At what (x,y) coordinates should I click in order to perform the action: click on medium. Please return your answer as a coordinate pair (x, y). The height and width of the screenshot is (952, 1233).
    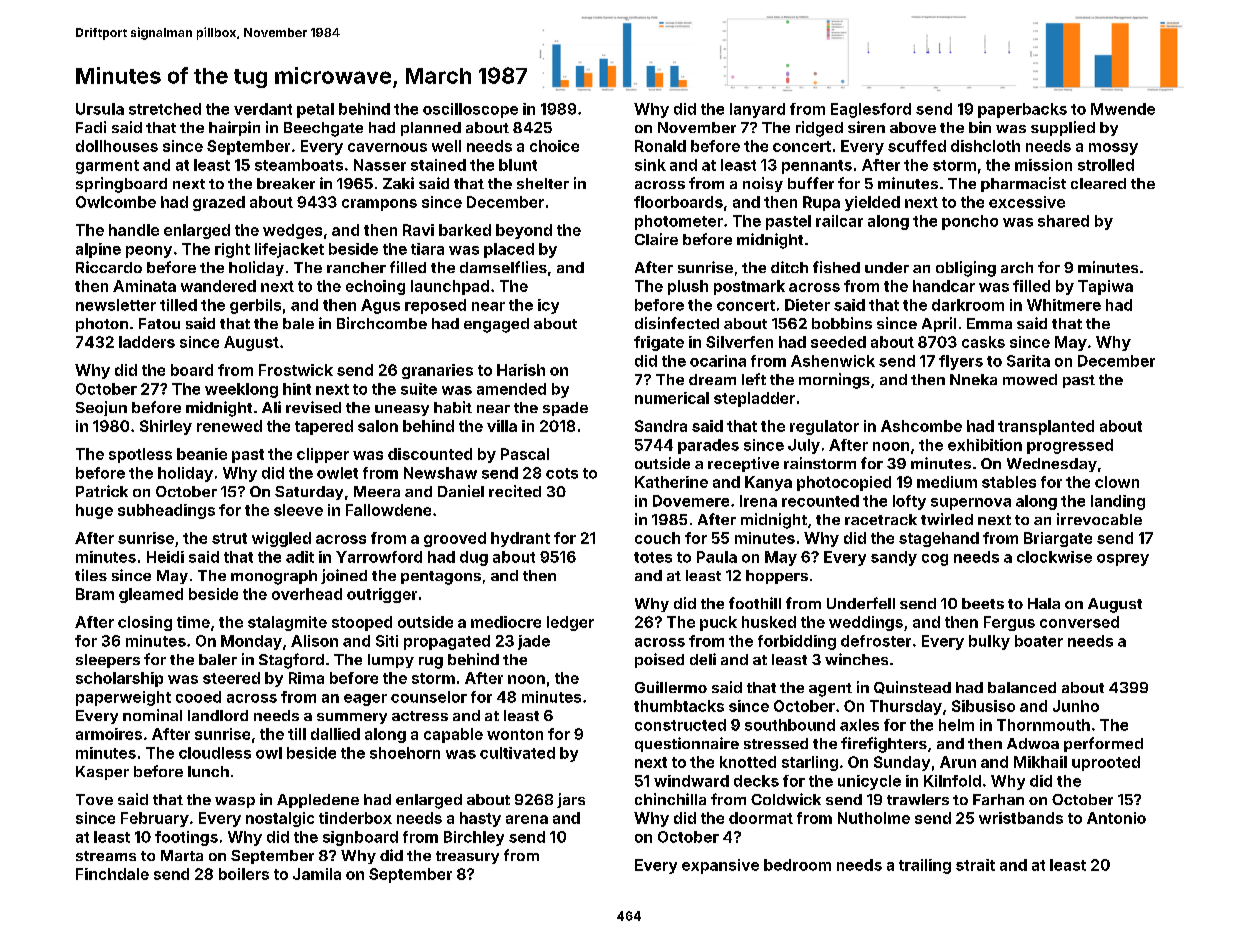
    Looking at the image, I should click on (947, 482).
